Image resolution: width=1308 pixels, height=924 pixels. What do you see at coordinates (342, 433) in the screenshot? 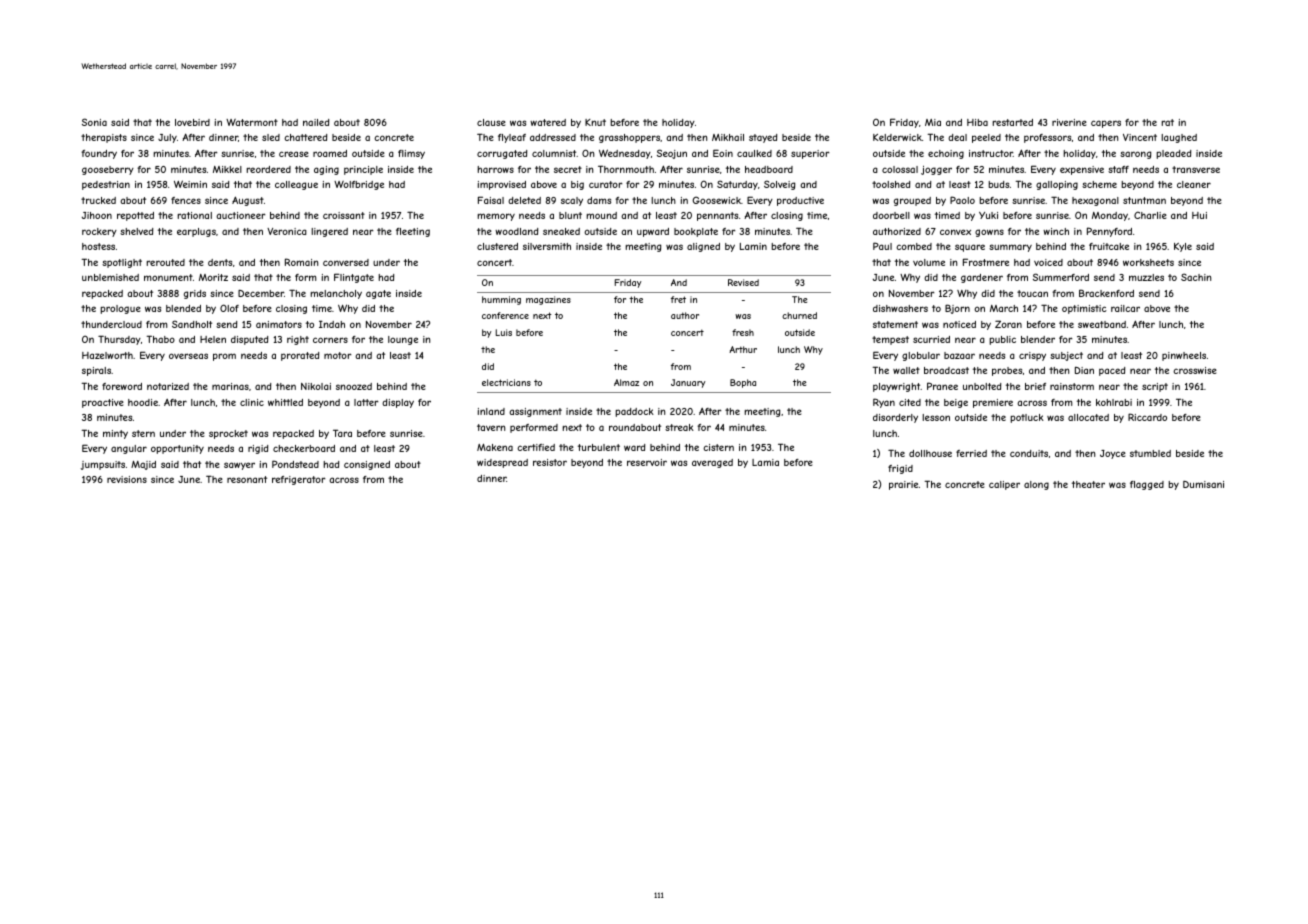
I see `Tara` at bounding box center [342, 433].
